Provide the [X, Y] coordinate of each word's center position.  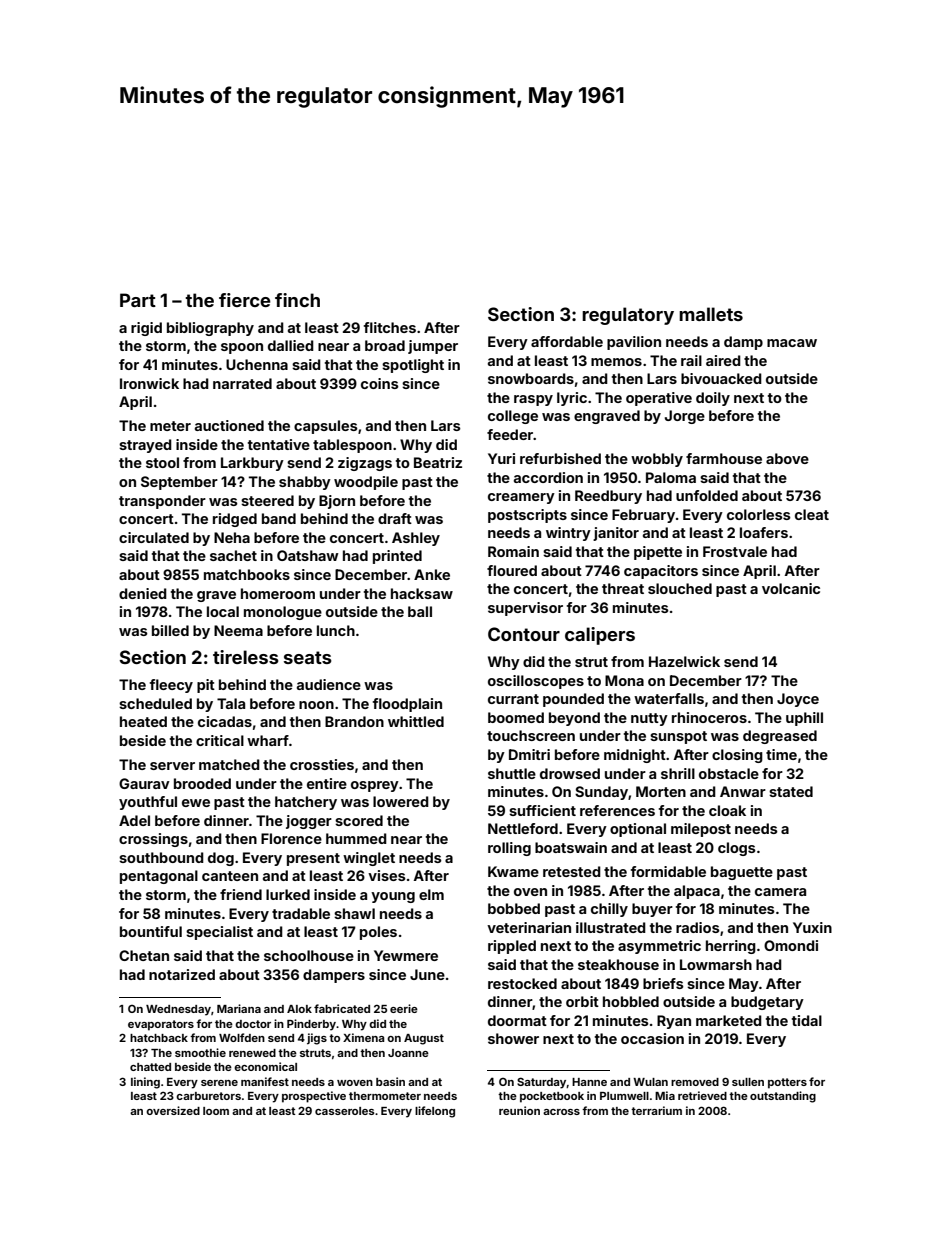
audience [329, 684]
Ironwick [149, 383]
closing [737, 756]
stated [791, 791]
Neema [238, 630]
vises [387, 875]
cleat [812, 514]
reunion [519, 1110]
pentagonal [159, 877]
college [513, 417]
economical [265, 1066]
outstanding [783, 1097]
